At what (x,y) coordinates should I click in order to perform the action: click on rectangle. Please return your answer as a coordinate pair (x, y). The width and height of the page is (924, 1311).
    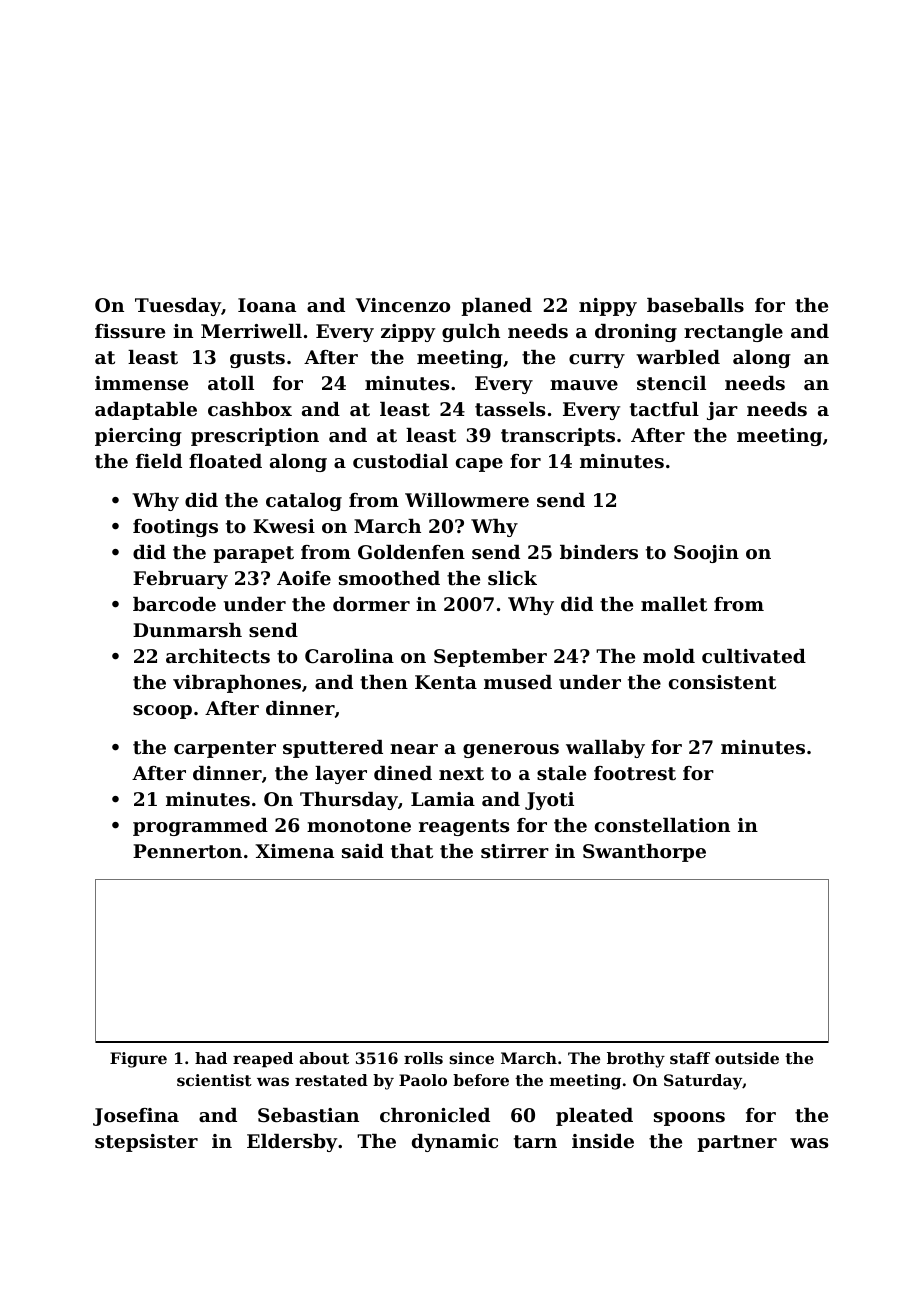
    Looking at the image, I should click on (733, 333).
